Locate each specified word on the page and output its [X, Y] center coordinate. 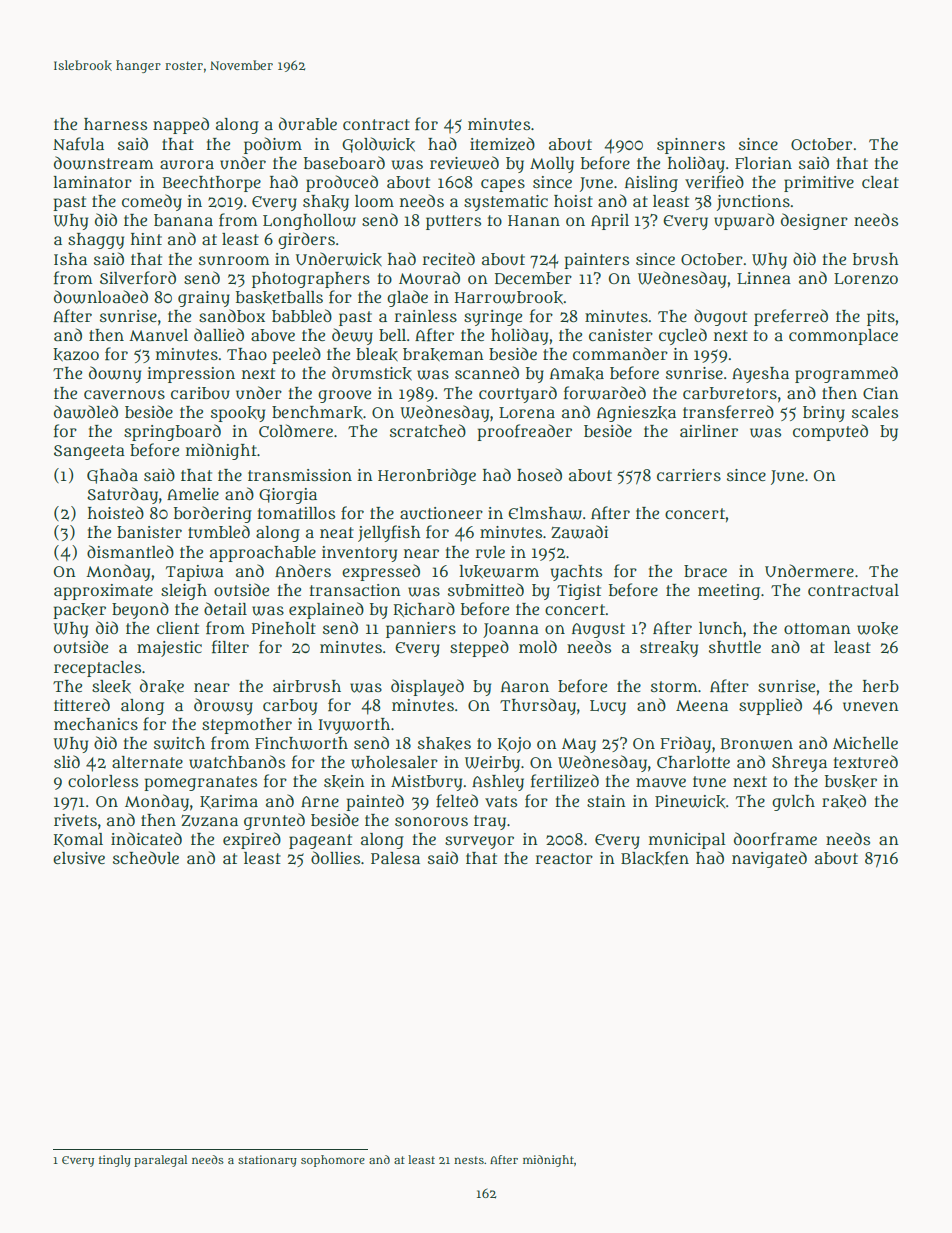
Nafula [78, 144]
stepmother [247, 726]
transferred [728, 412]
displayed [427, 687]
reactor [564, 858]
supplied [770, 706]
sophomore [333, 1161]
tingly [115, 1161]
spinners [691, 146]
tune [709, 781]
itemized [502, 144]
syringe [493, 318]
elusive [79, 858]
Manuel [158, 335]
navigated [769, 859]
